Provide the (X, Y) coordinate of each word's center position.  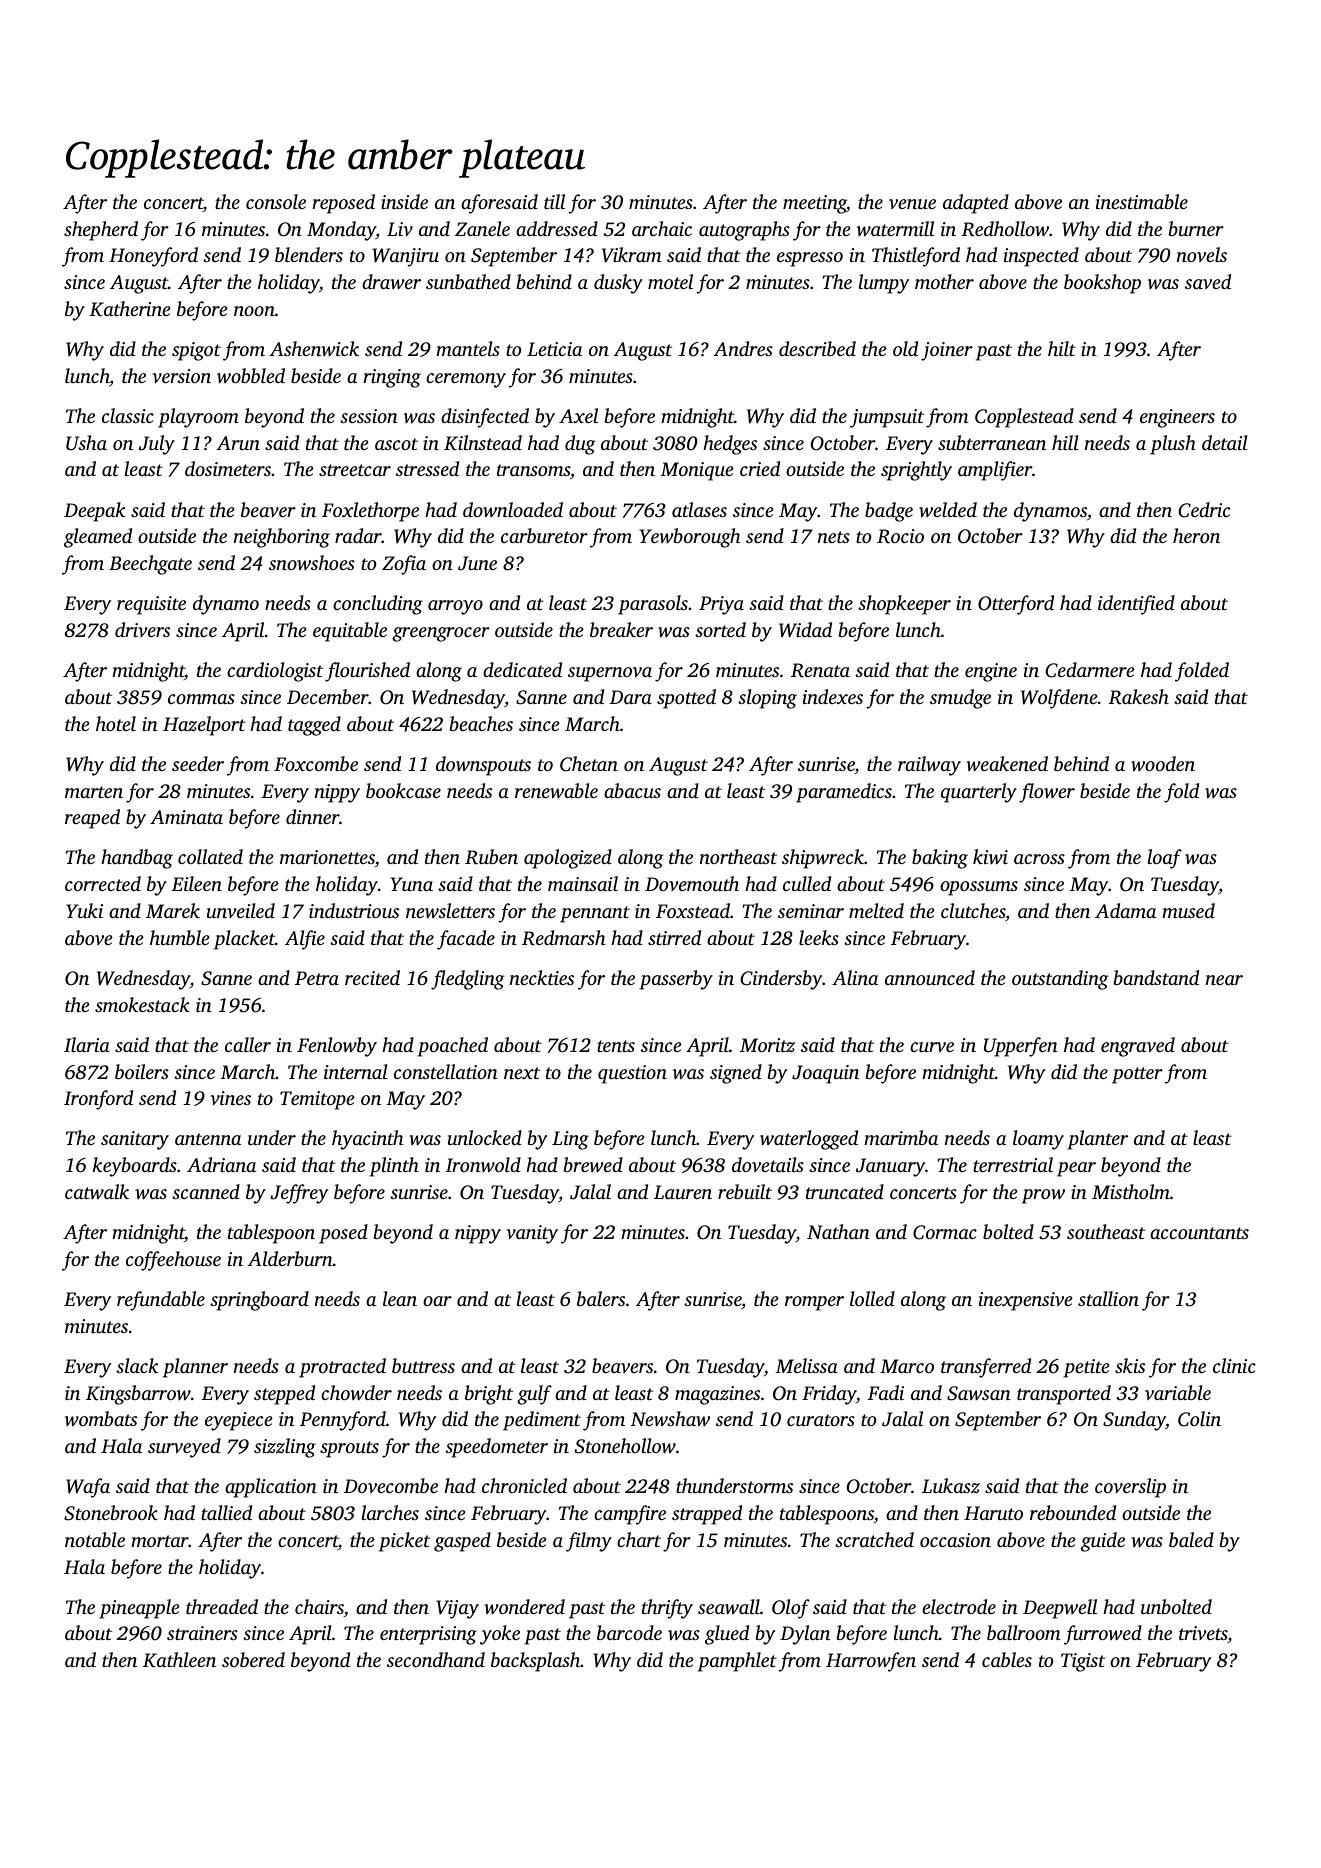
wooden (1163, 763)
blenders (309, 254)
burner (1196, 228)
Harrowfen (871, 1662)
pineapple (139, 1609)
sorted (720, 629)
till (554, 201)
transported (1064, 1395)
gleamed (98, 538)
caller (248, 1044)
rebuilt (745, 1191)
